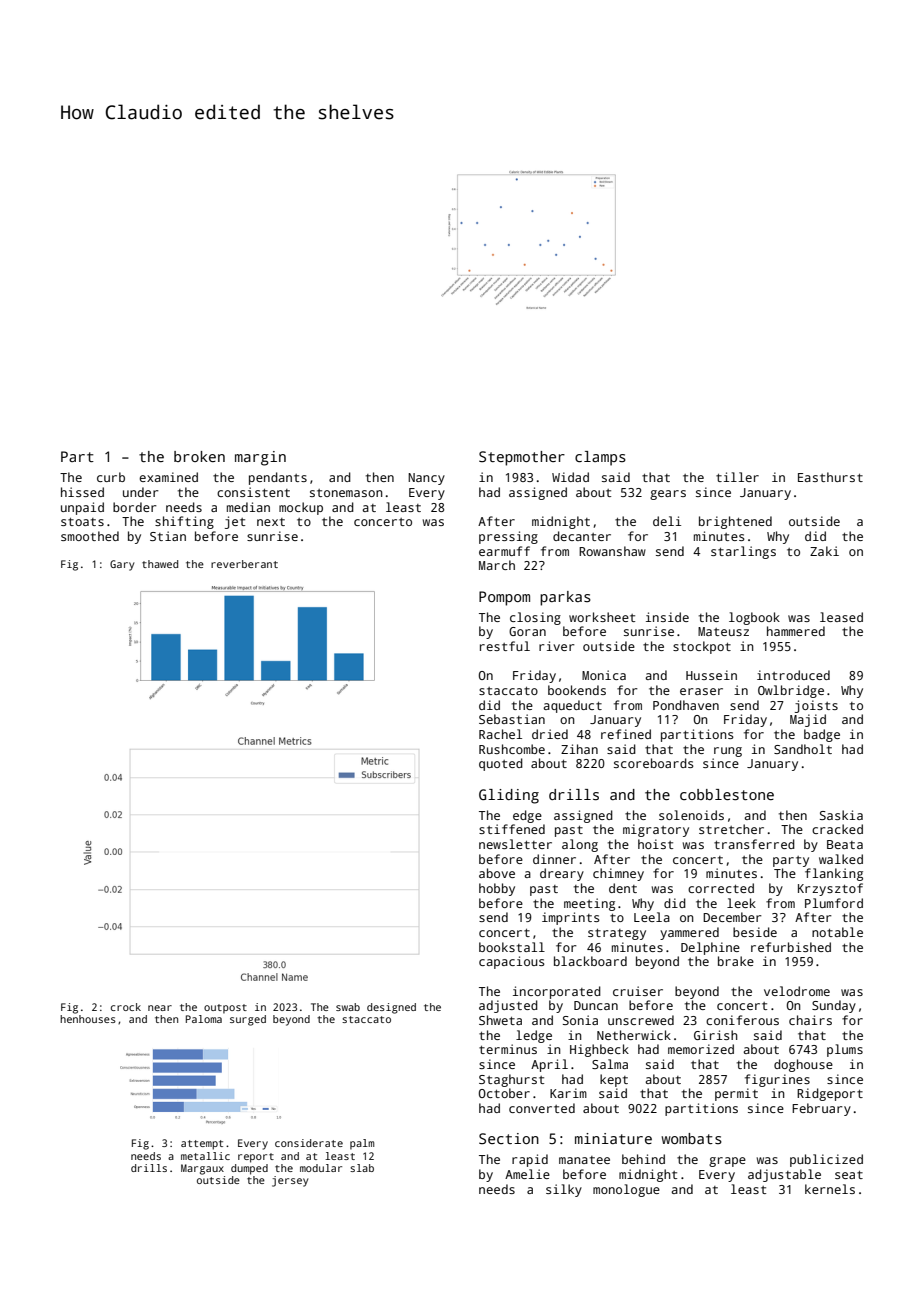 This screenshot has width=924, height=1308. Describe the element at coordinates (508, 1006) in the screenshot. I see `adjusted` at that location.
